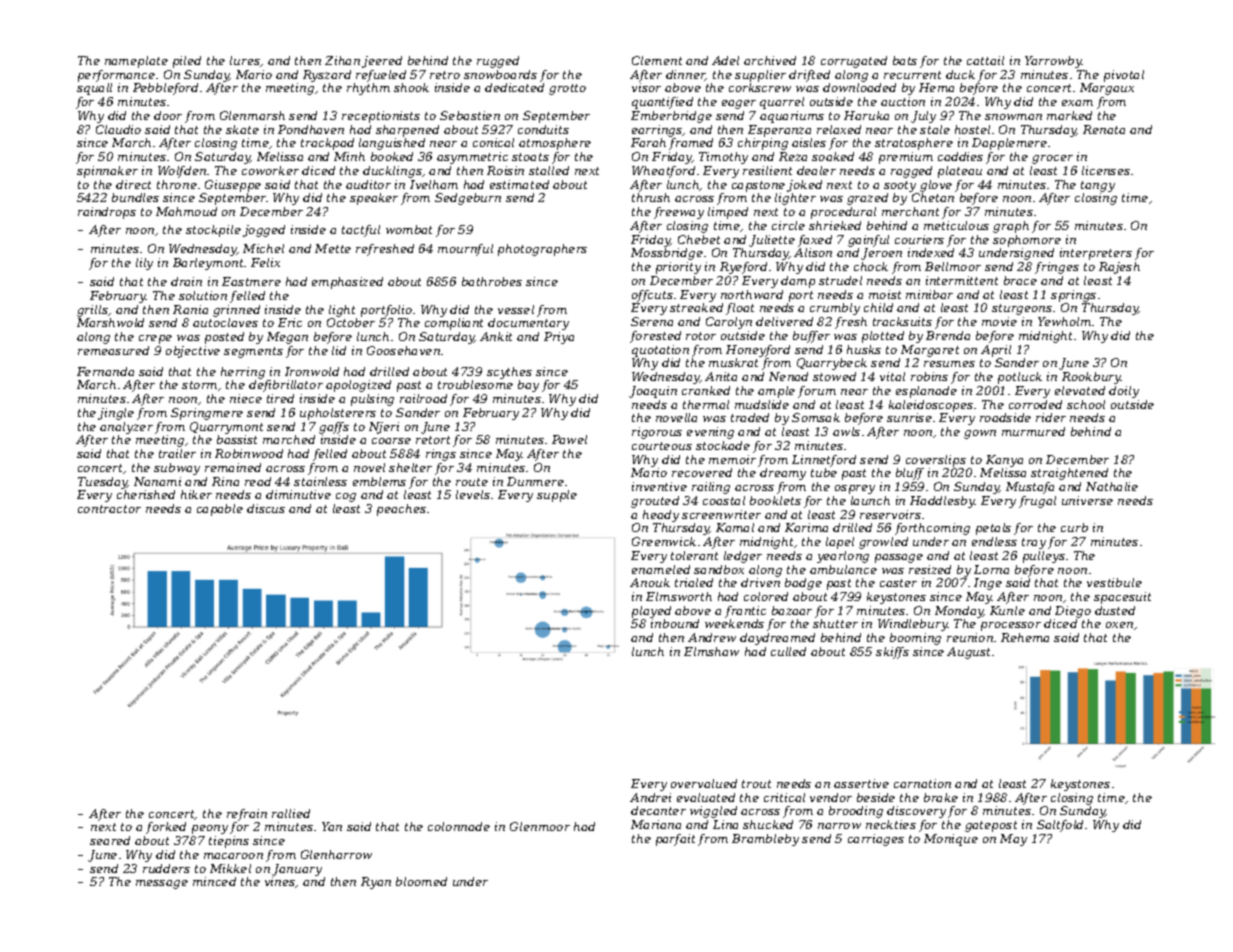 The height and width of the image is (952, 1233). What do you see at coordinates (116, 414) in the image?
I see `jingle` at bounding box center [116, 414].
